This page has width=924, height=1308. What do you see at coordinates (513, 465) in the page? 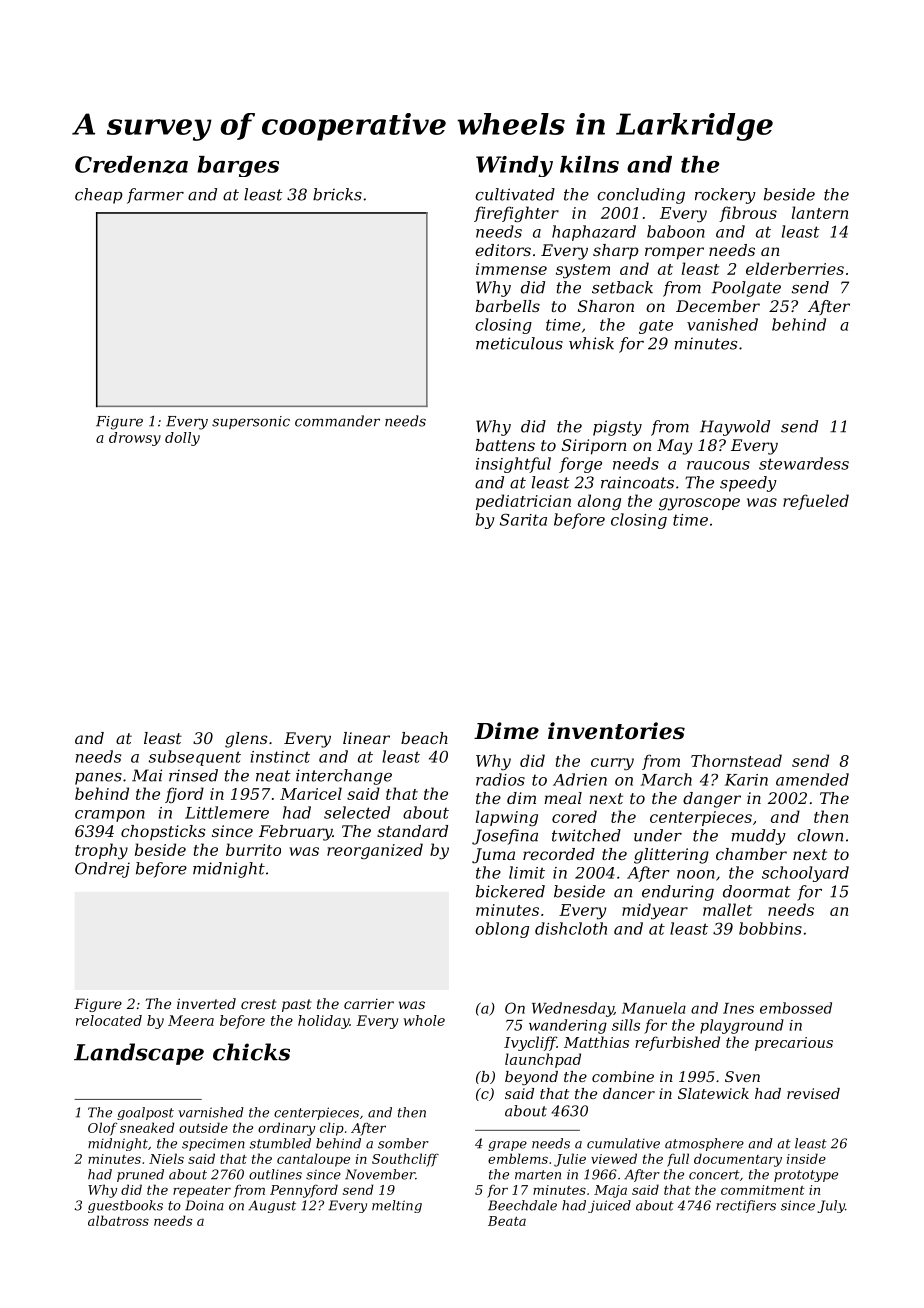
I see `insightful` at bounding box center [513, 465].
